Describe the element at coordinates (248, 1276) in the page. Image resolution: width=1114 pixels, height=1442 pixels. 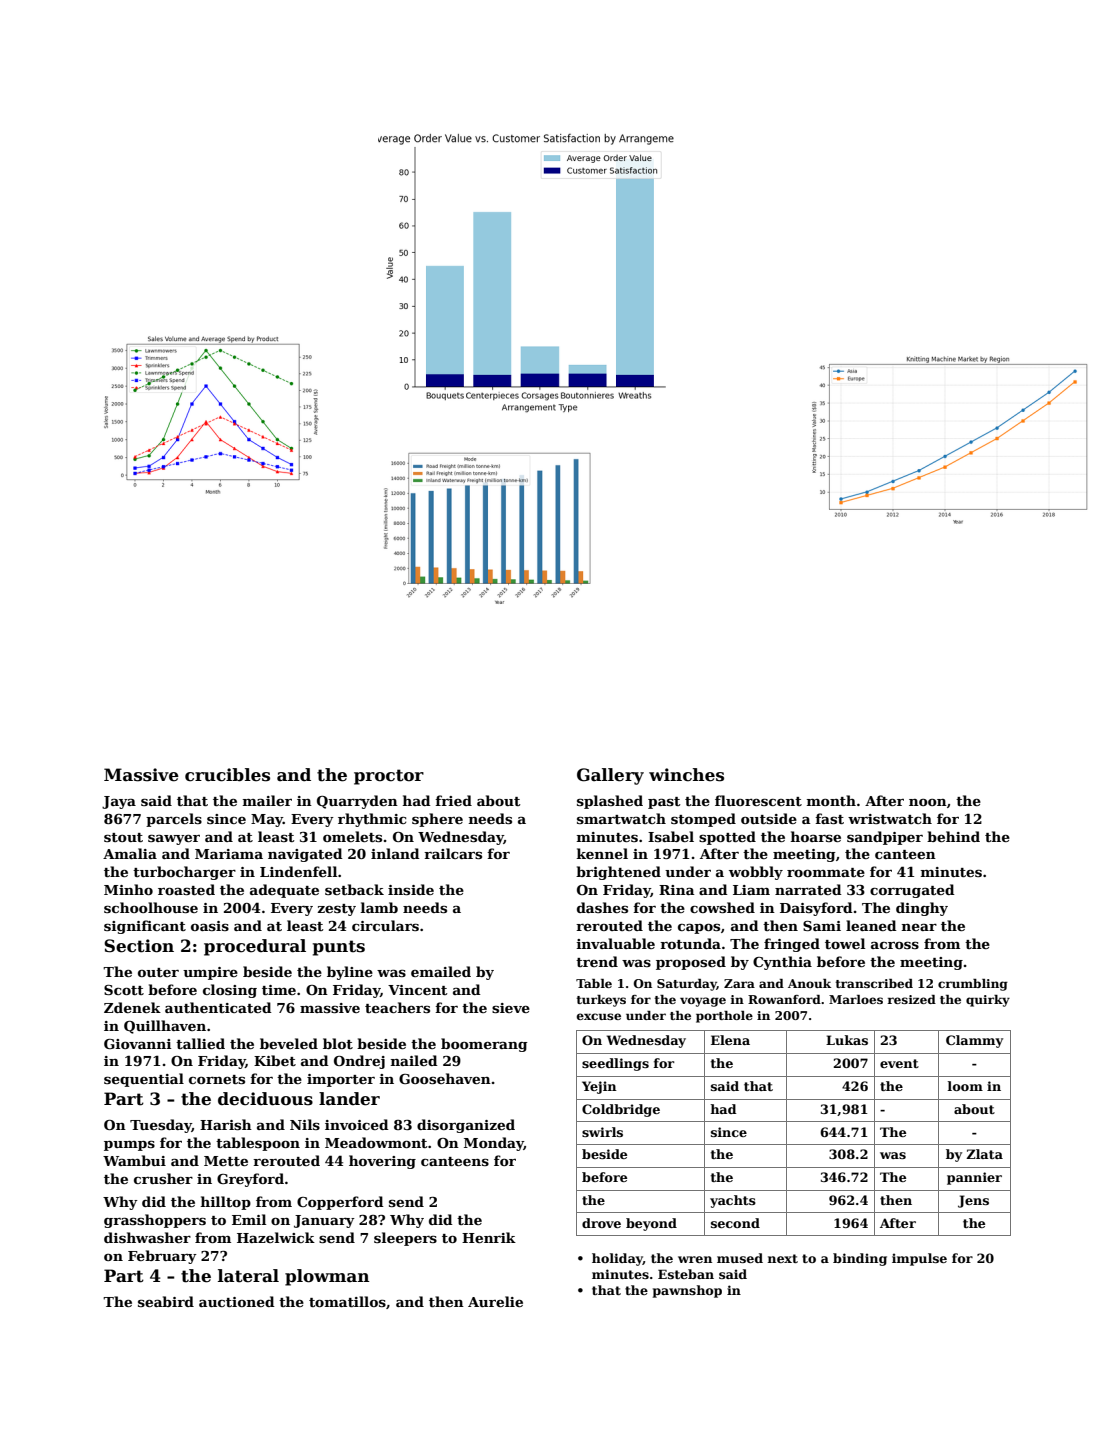
I see `lateral` at that location.
